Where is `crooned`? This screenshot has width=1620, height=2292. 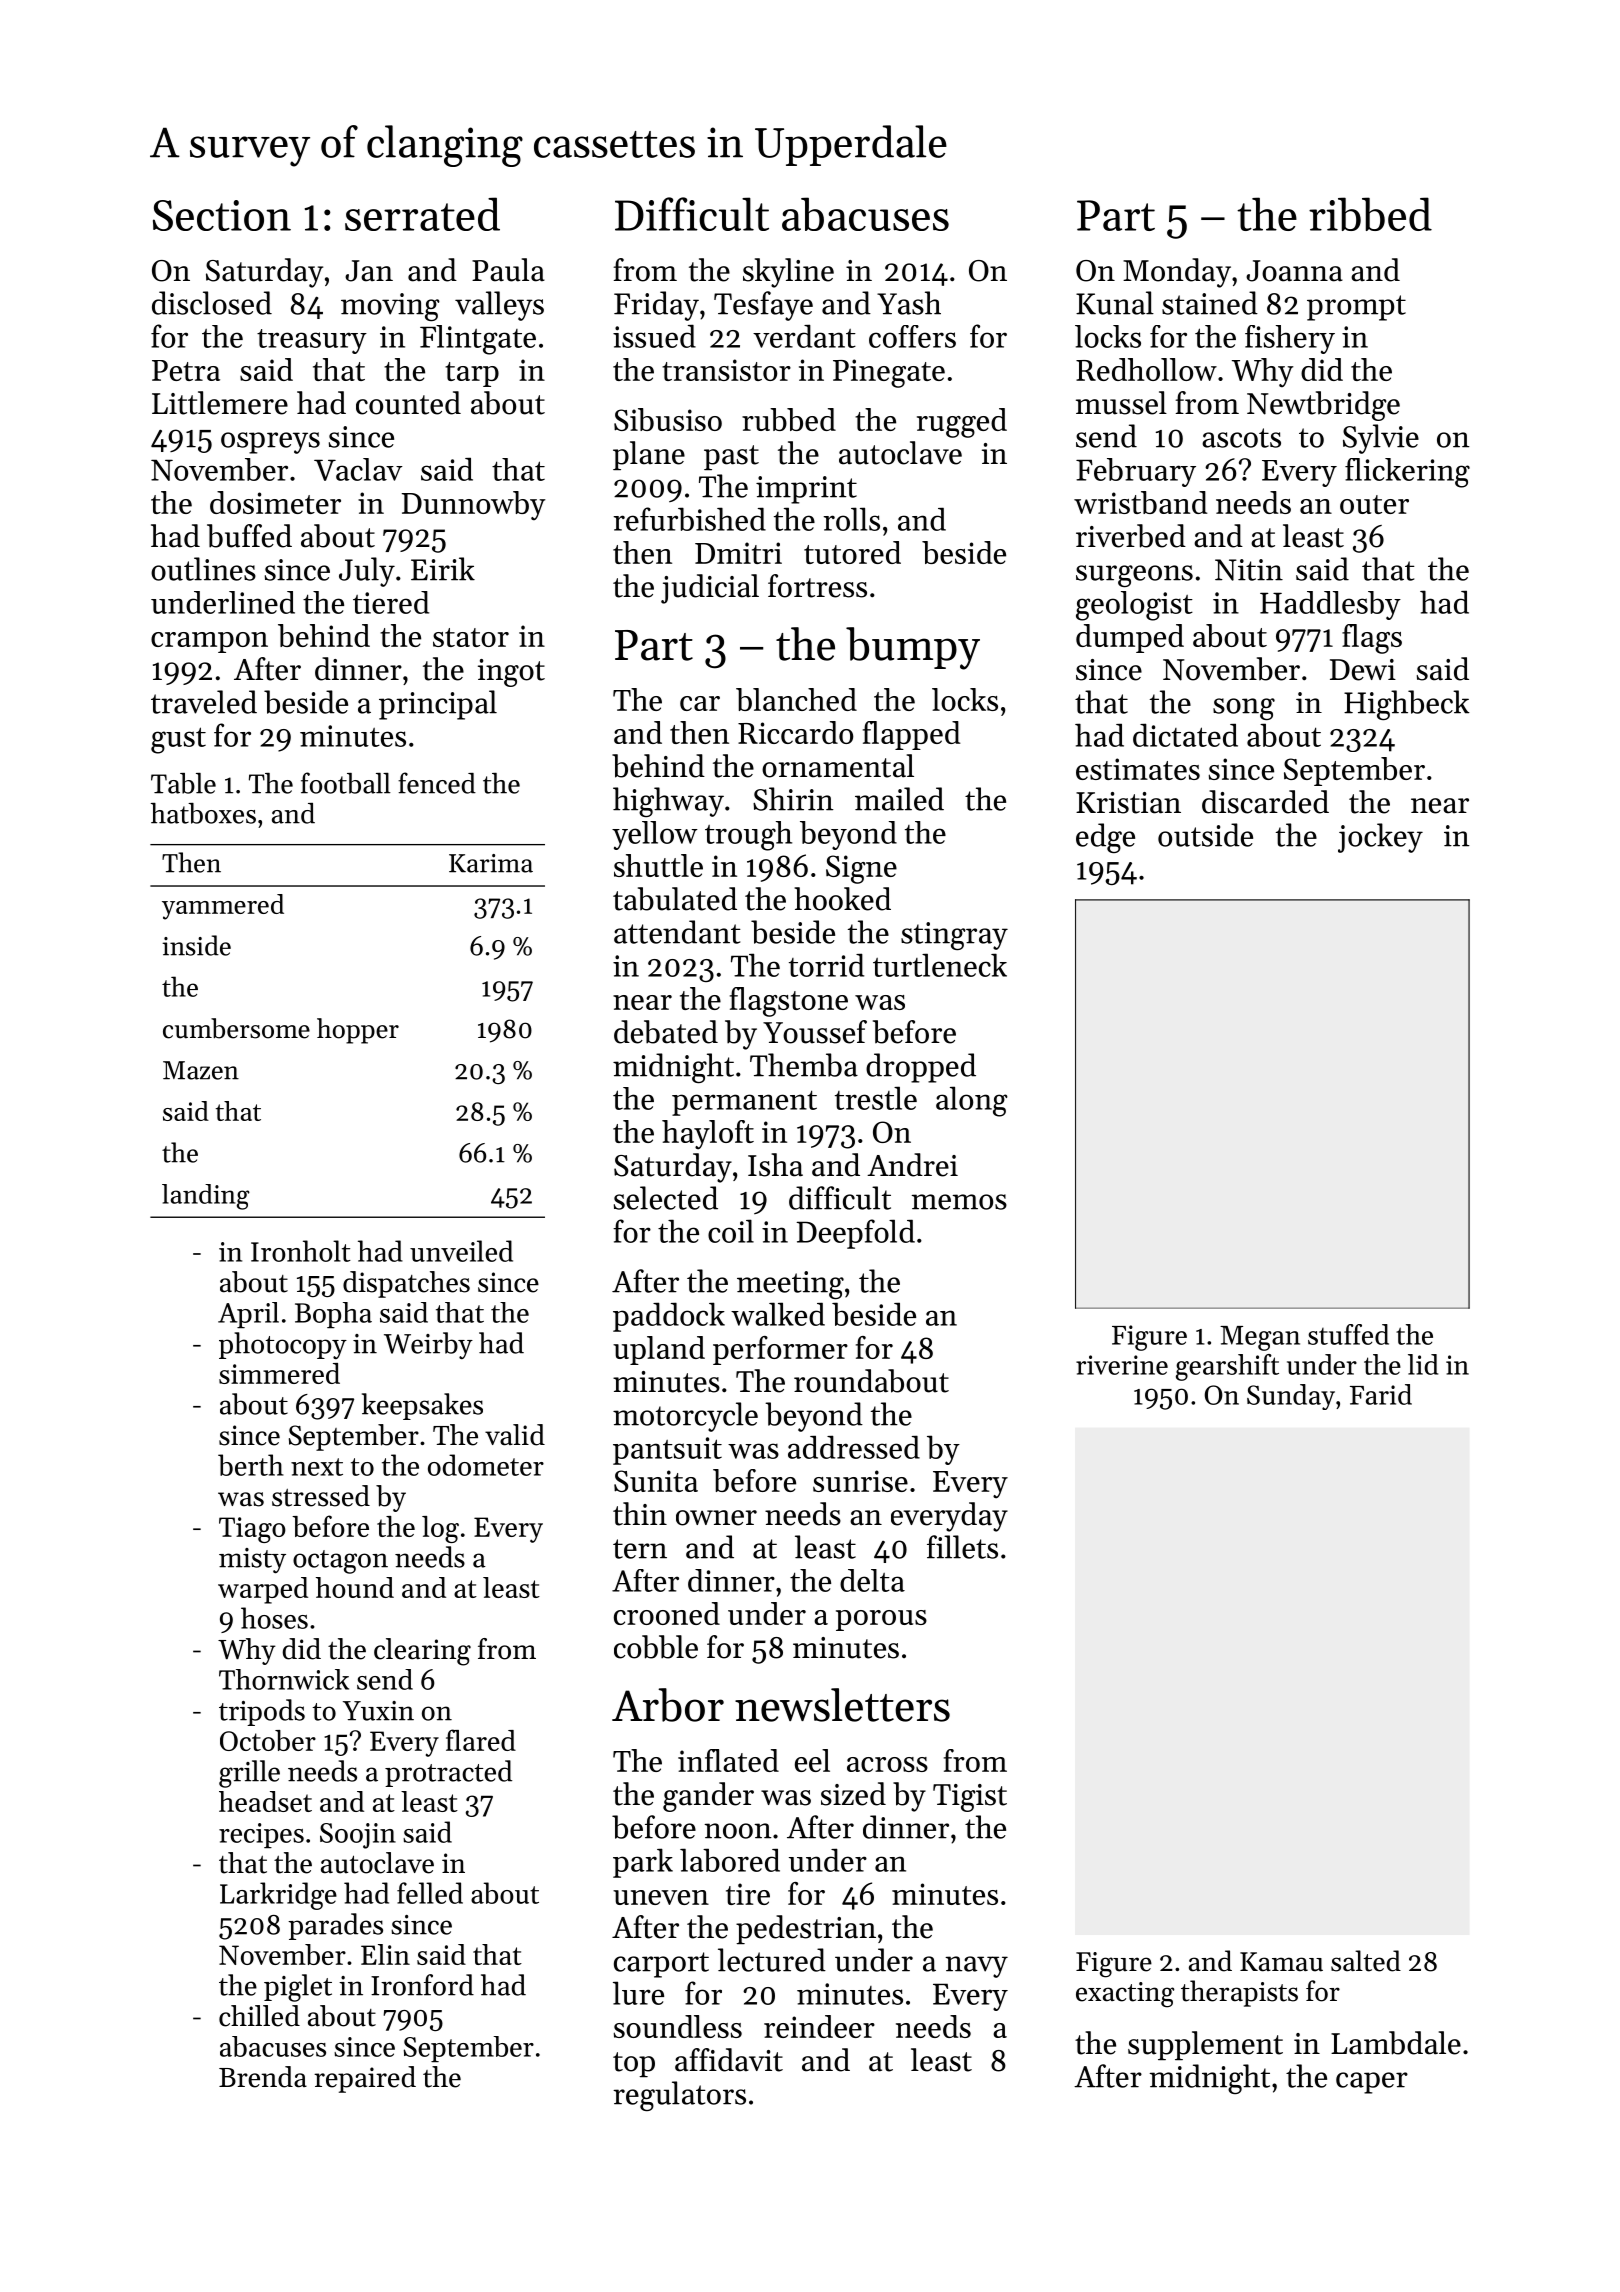
crooned is located at coordinates (667, 1613).
